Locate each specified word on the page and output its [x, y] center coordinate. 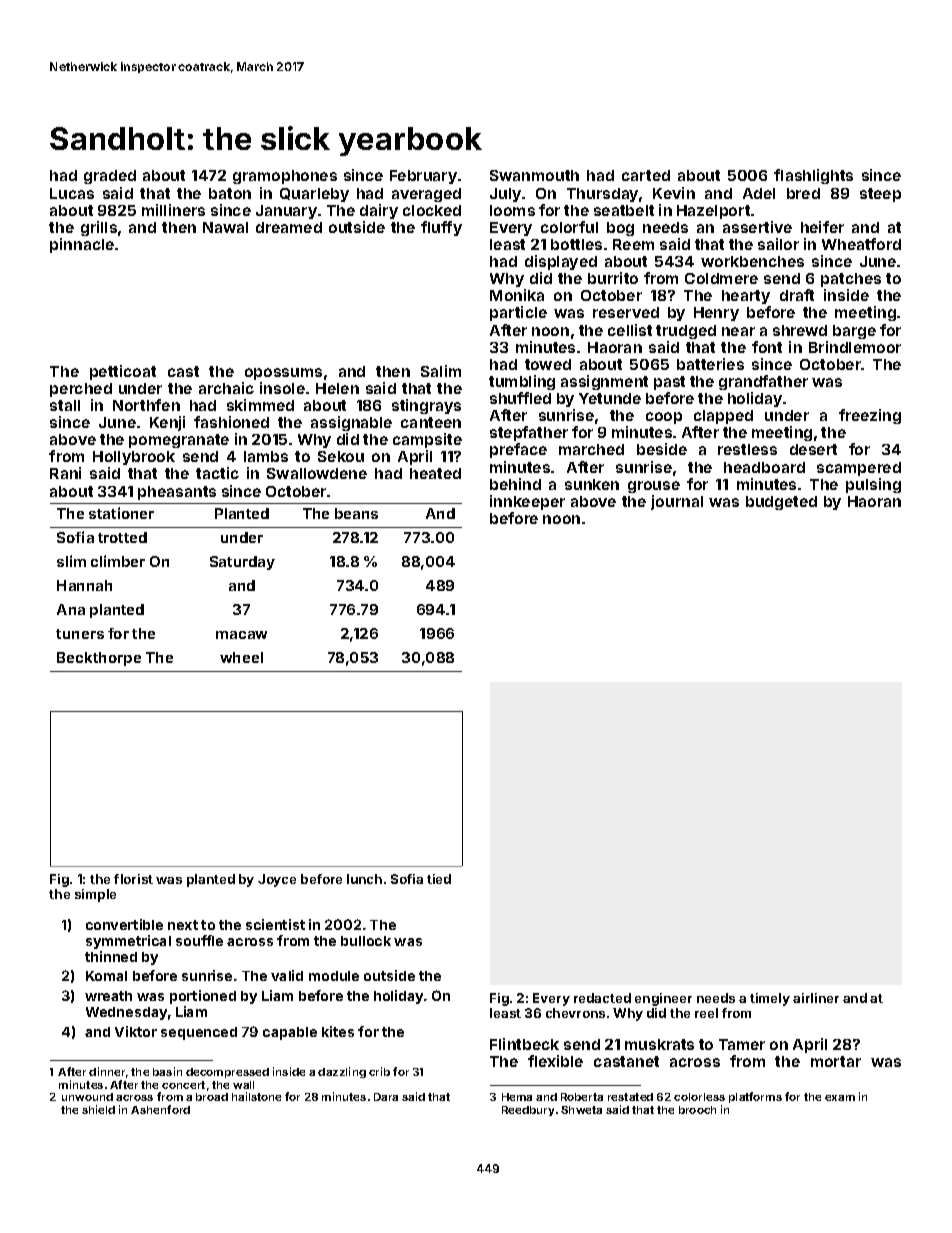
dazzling [342, 1072]
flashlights [813, 176]
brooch [697, 1110]
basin [167, 1071]
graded [110, 177]
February [423, 177]
